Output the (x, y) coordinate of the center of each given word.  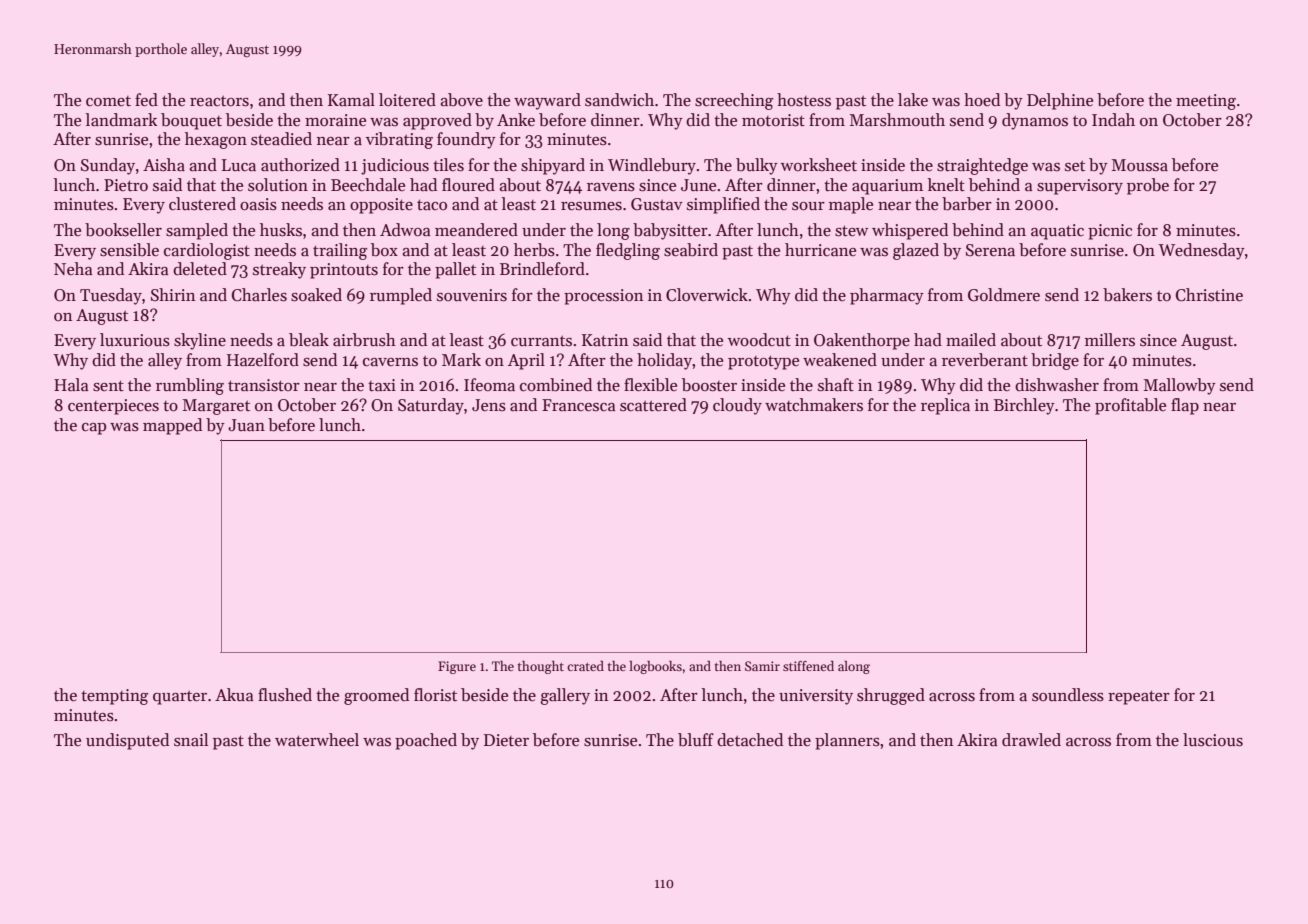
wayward (547, 101)
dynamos (1035, 121)
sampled (197, 231)
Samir (762, 666)
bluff (696, 740)
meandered (476, 230)
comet (108, 101)
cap (94, 429)
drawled (1031, 740)
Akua (234, 695)
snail (191, 740)
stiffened (808, 666)
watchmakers (814, 405)
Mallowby (1180, 386)
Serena (990, 250)
